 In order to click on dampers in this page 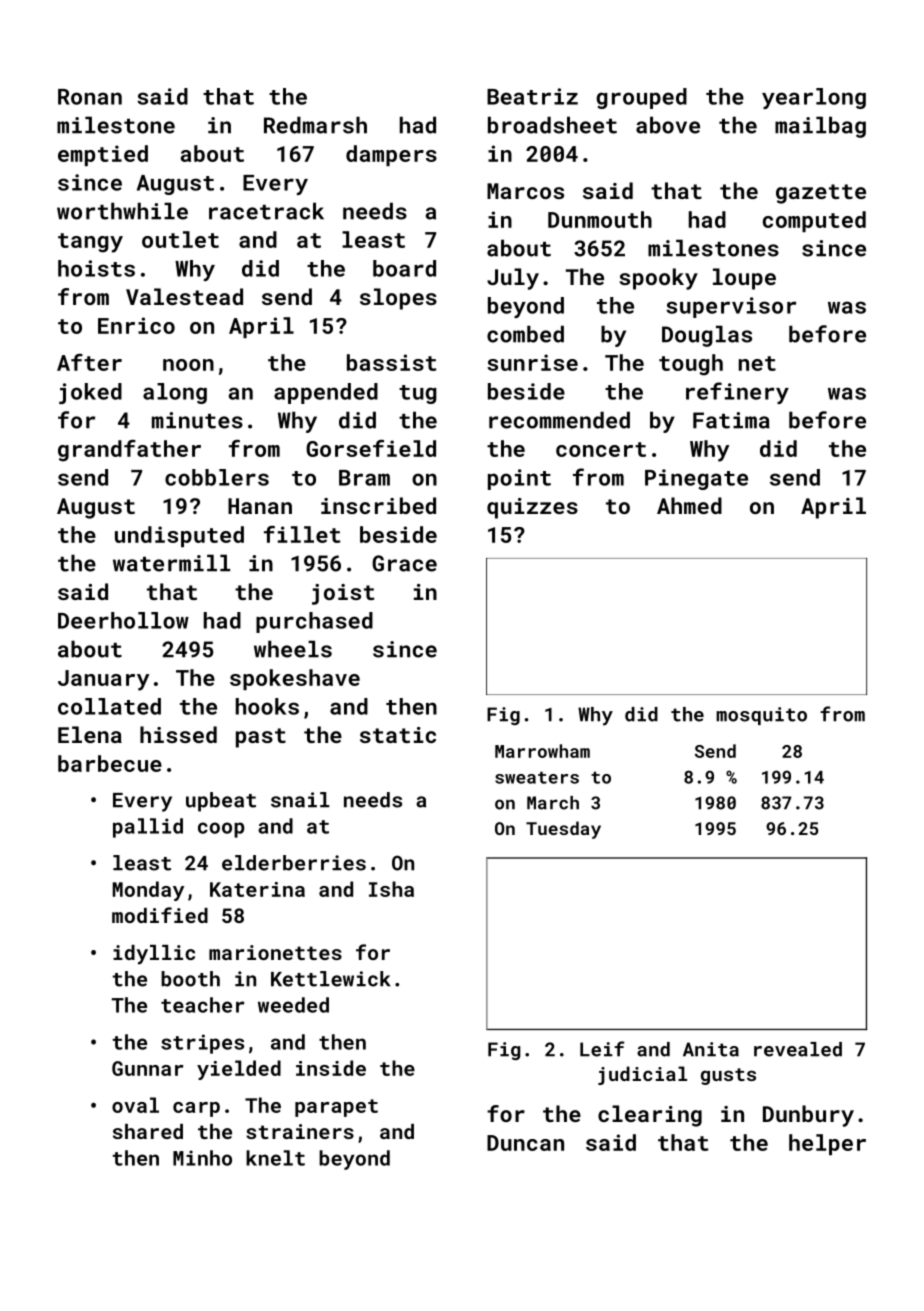, I will do `click(391, 155)`.
